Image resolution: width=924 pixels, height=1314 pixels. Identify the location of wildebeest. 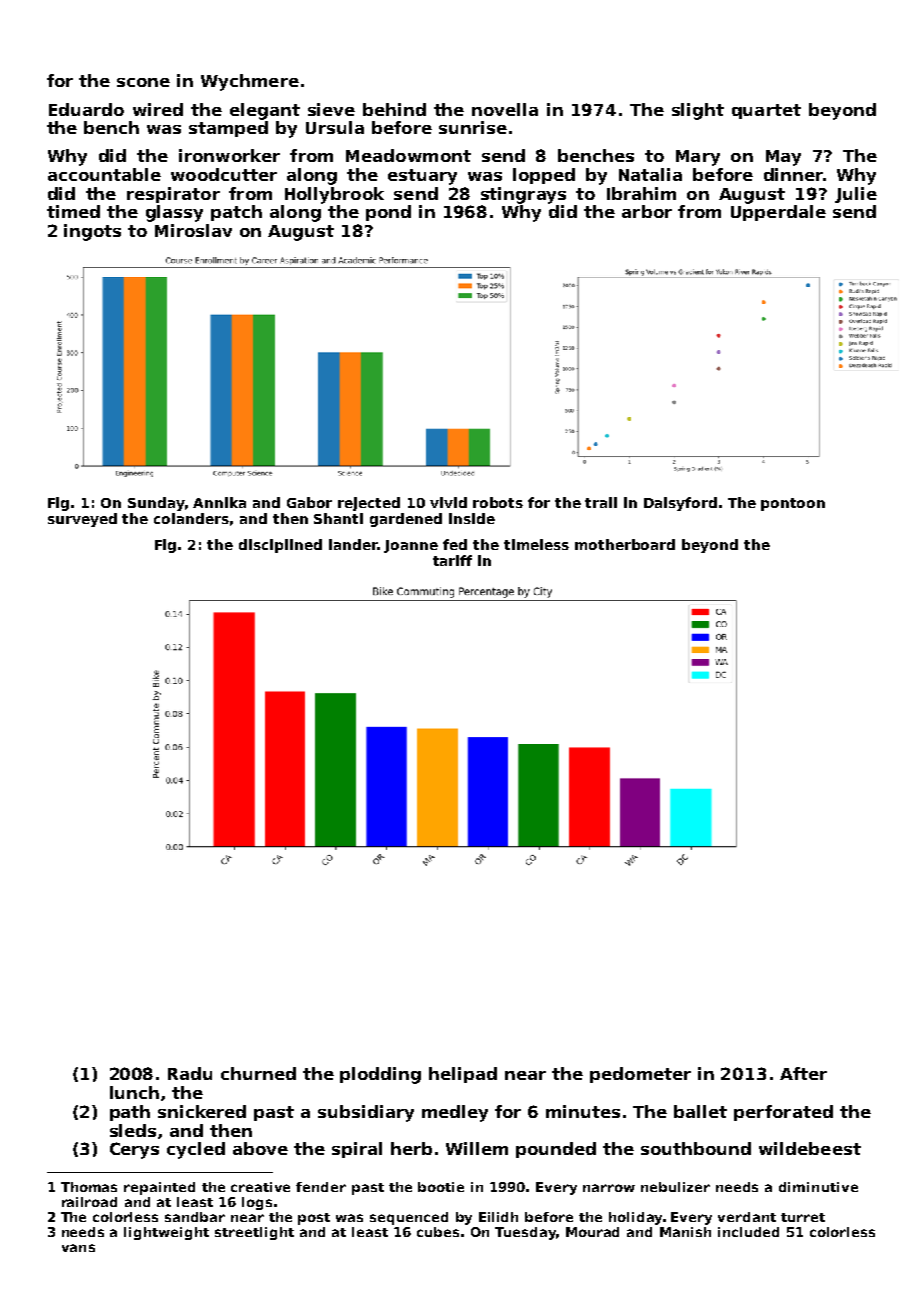
(810, 1148).
